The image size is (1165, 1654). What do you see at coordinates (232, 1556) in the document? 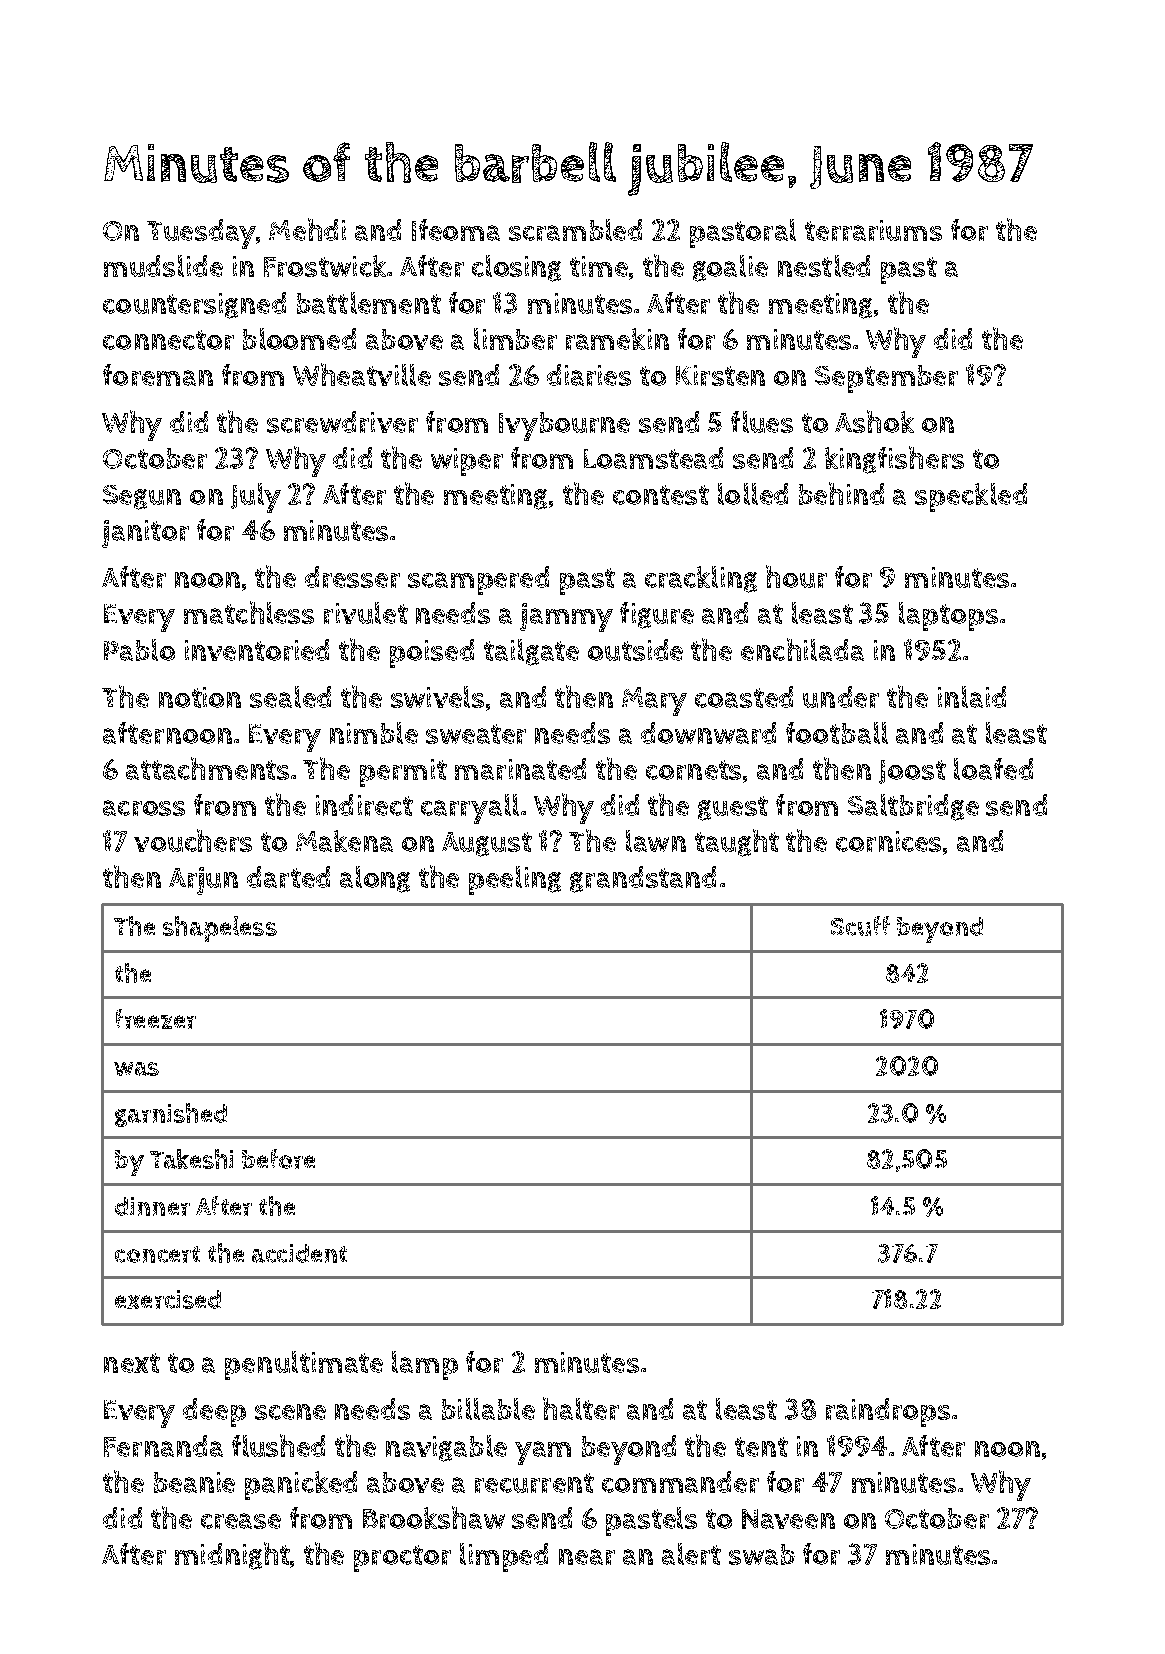
I see `midnight` at bounding box center [232, 1556].
